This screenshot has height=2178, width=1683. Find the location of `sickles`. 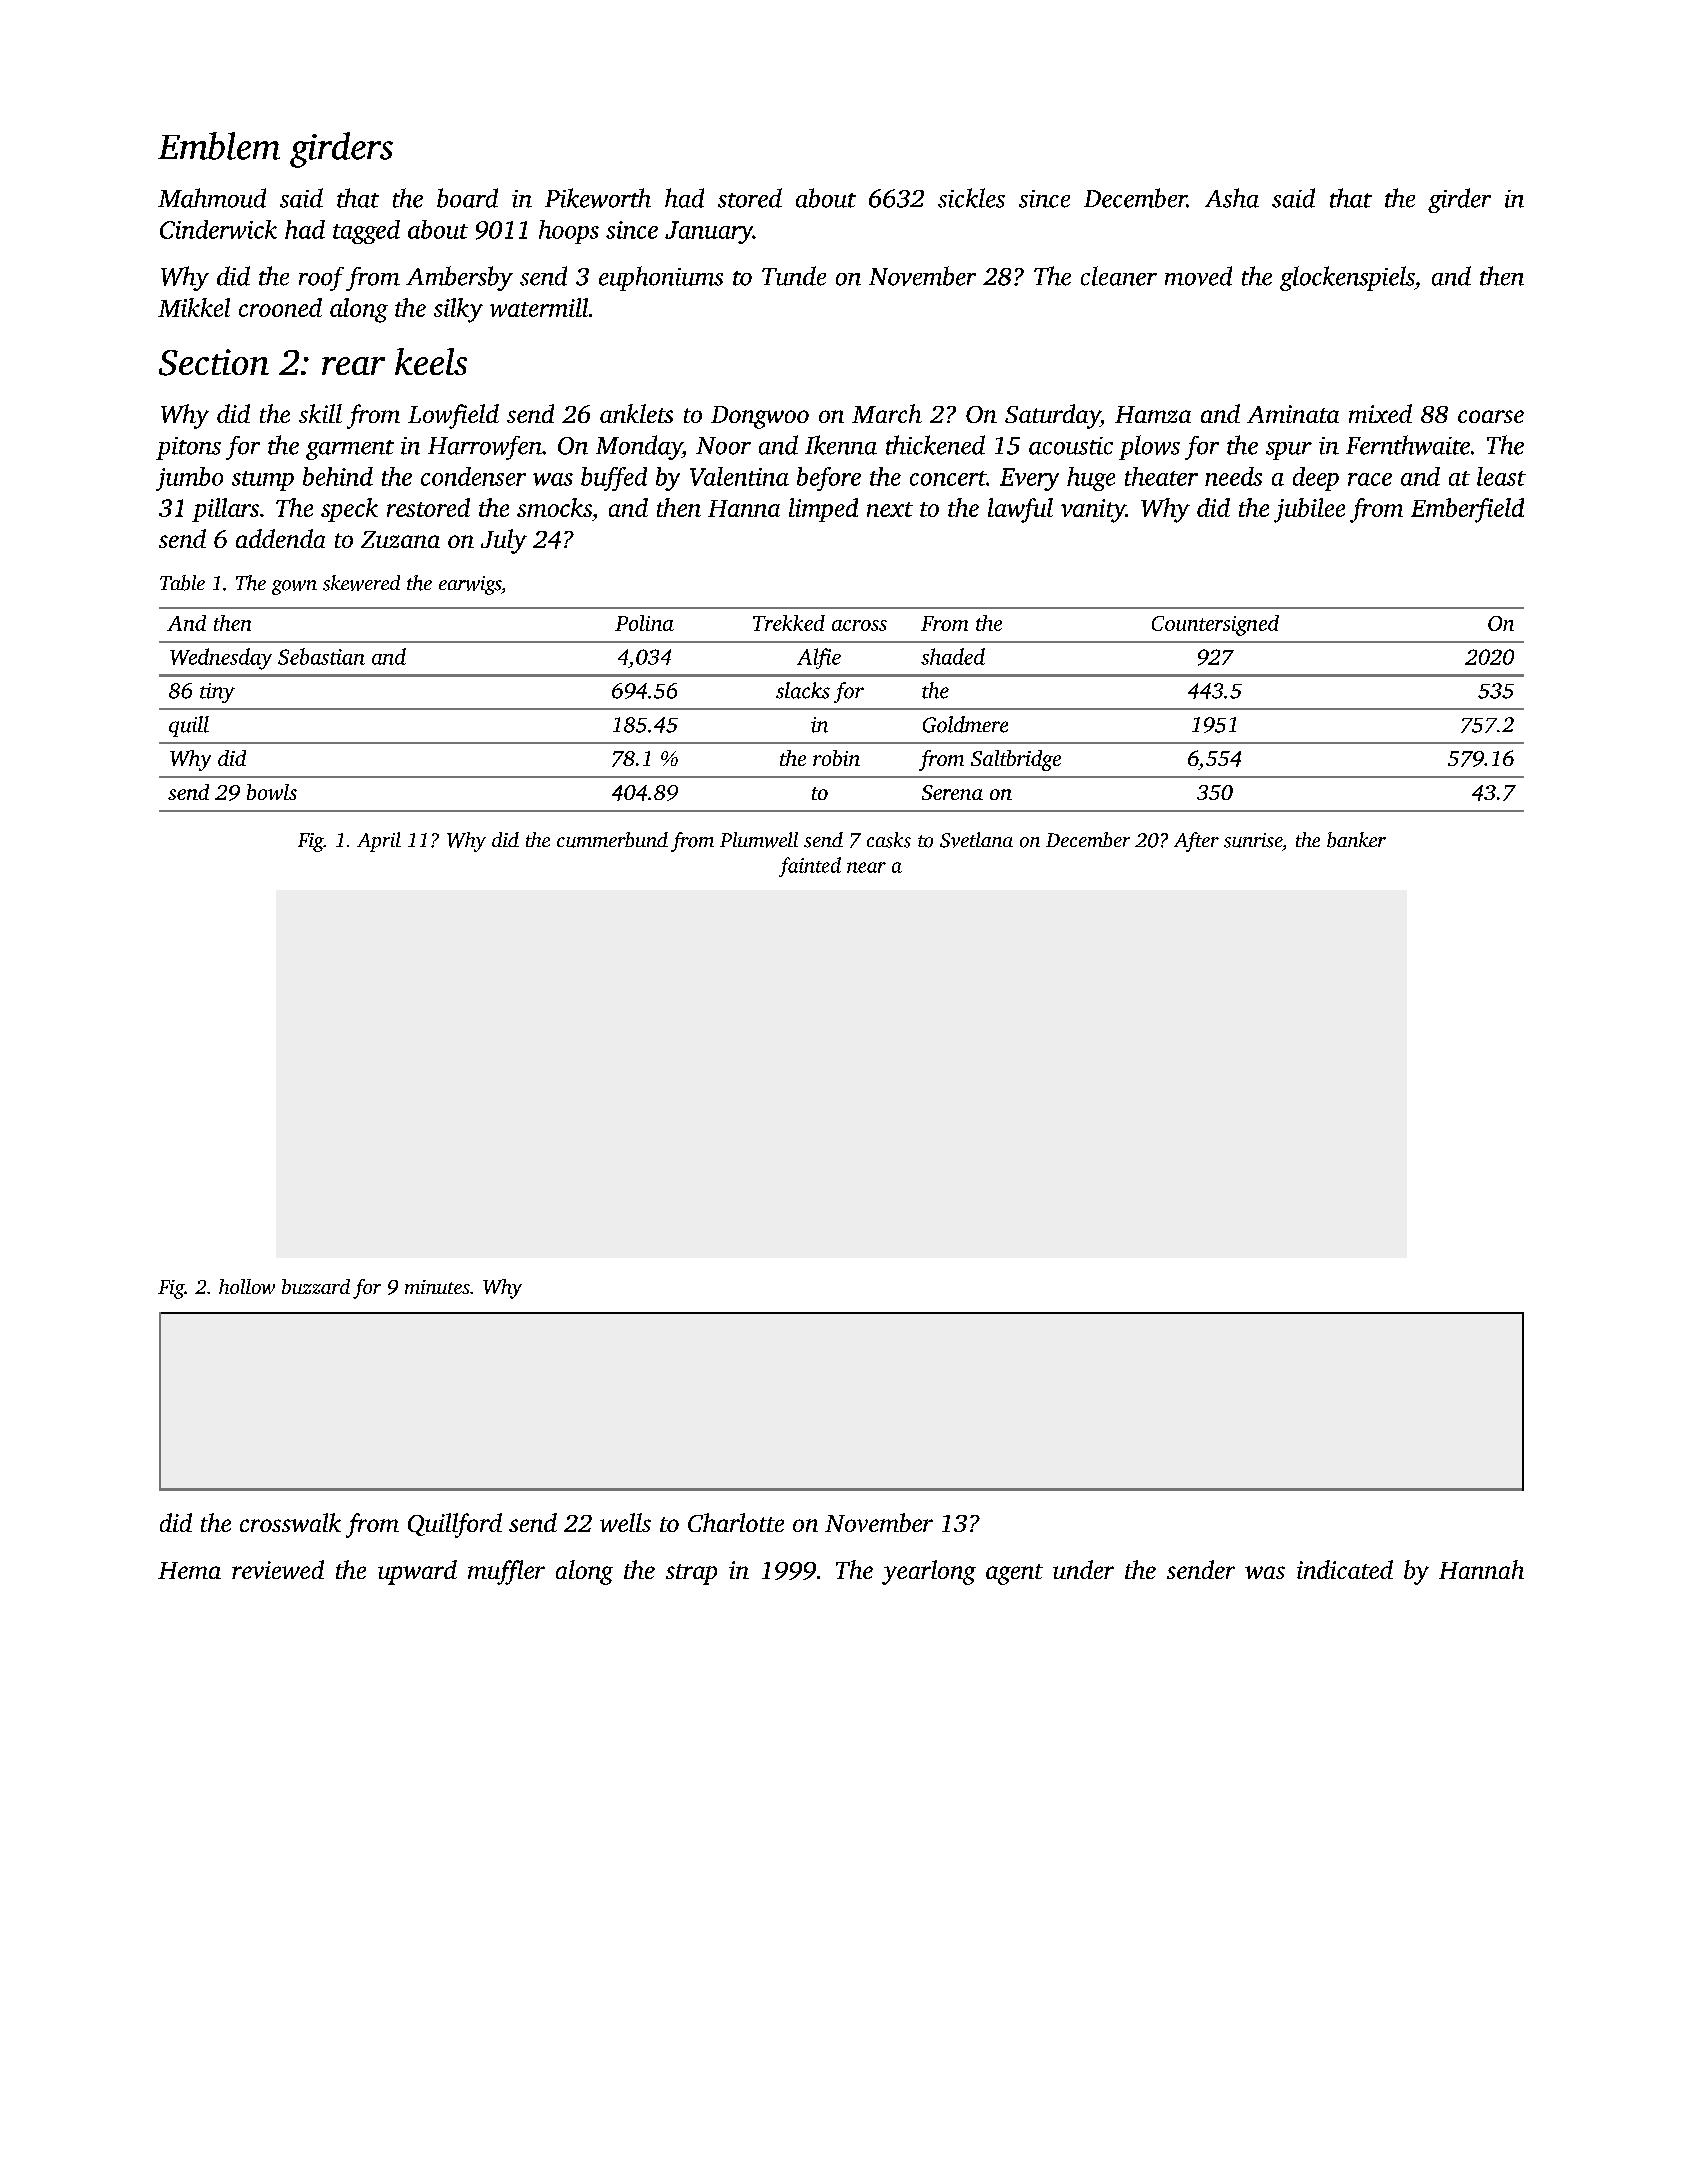

sickles is located at coordinates (971, 198).
